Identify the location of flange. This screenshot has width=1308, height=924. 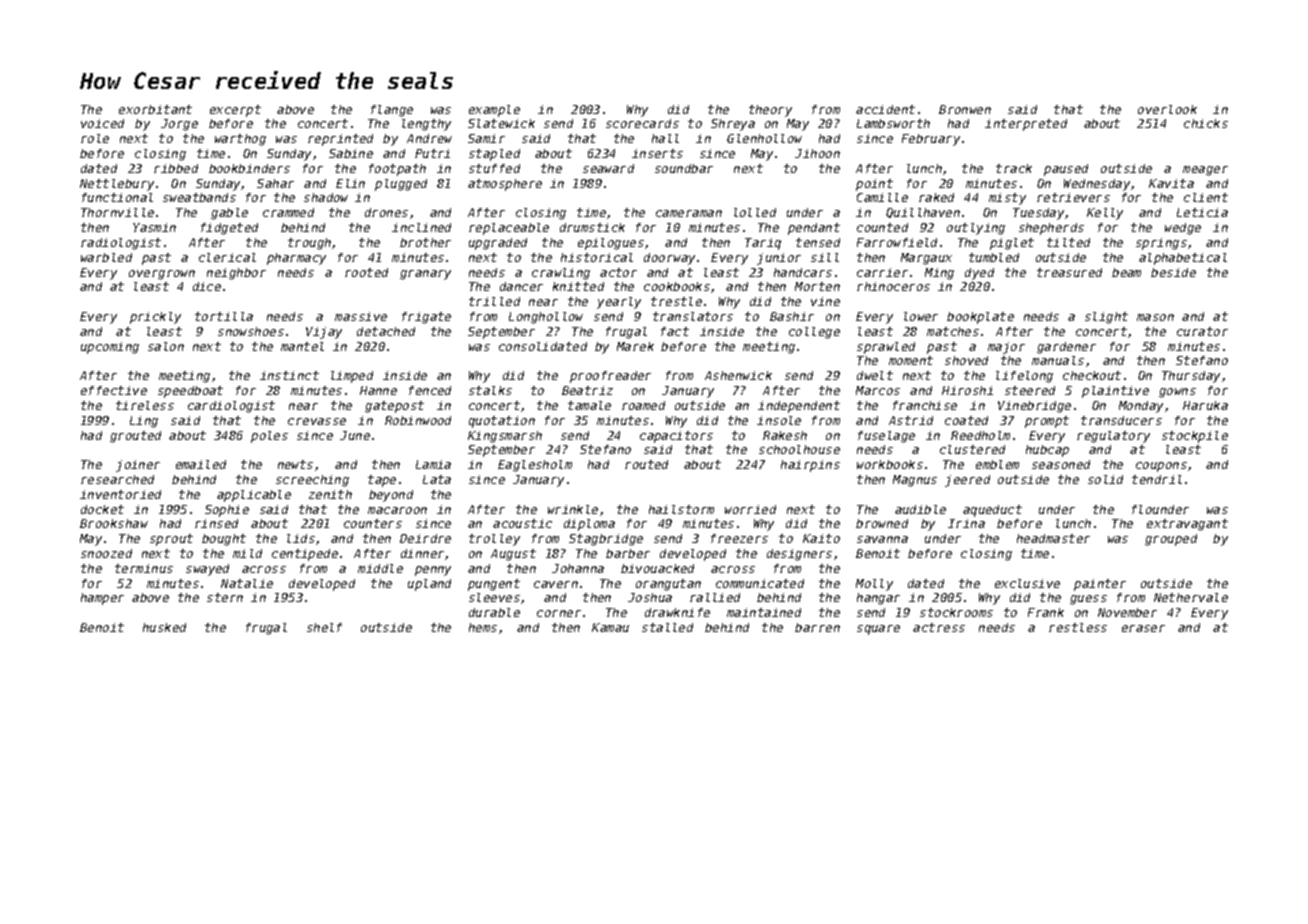
(392, 111).
